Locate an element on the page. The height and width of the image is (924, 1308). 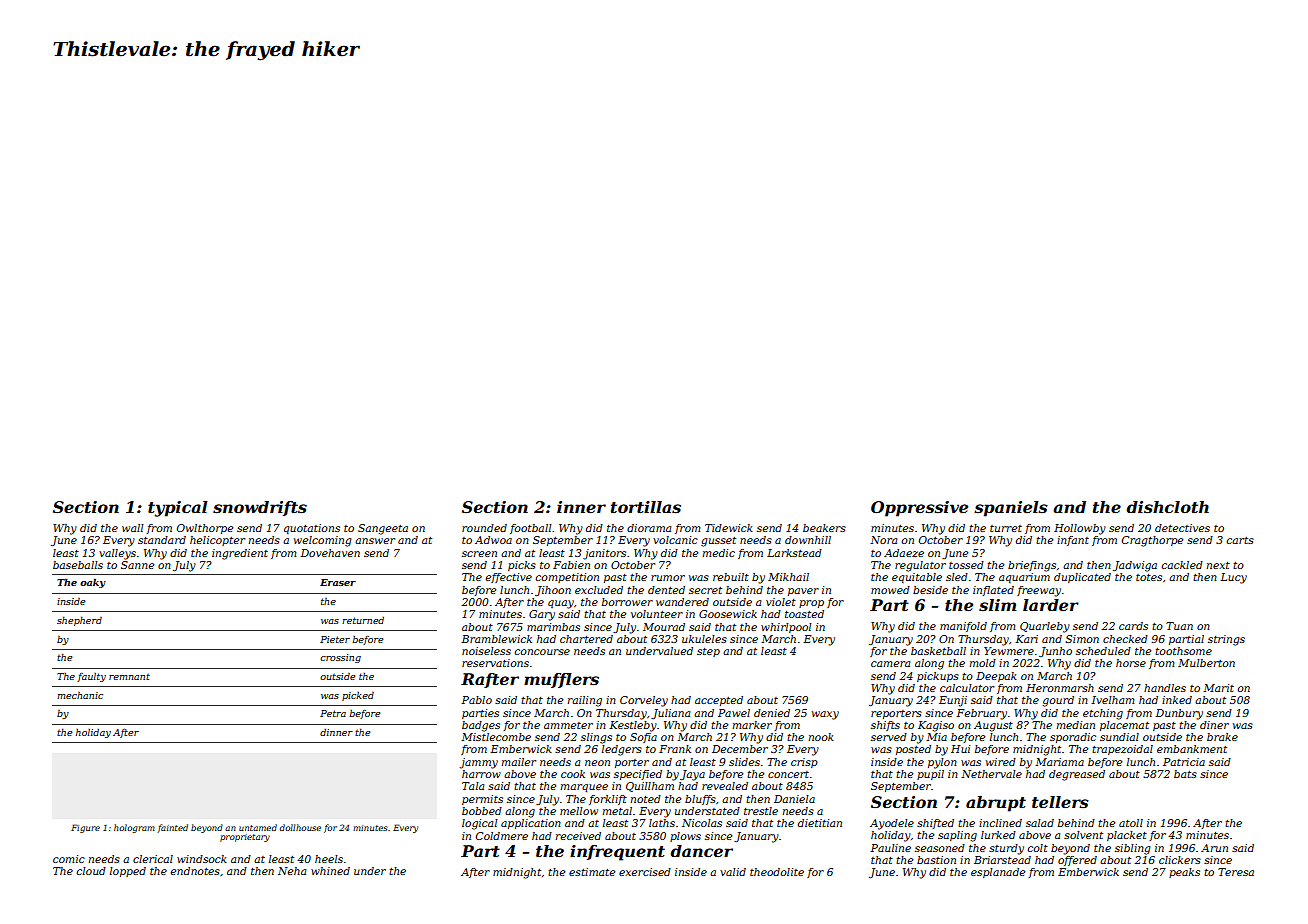
atoll is located at coordinates (1131, 823).
